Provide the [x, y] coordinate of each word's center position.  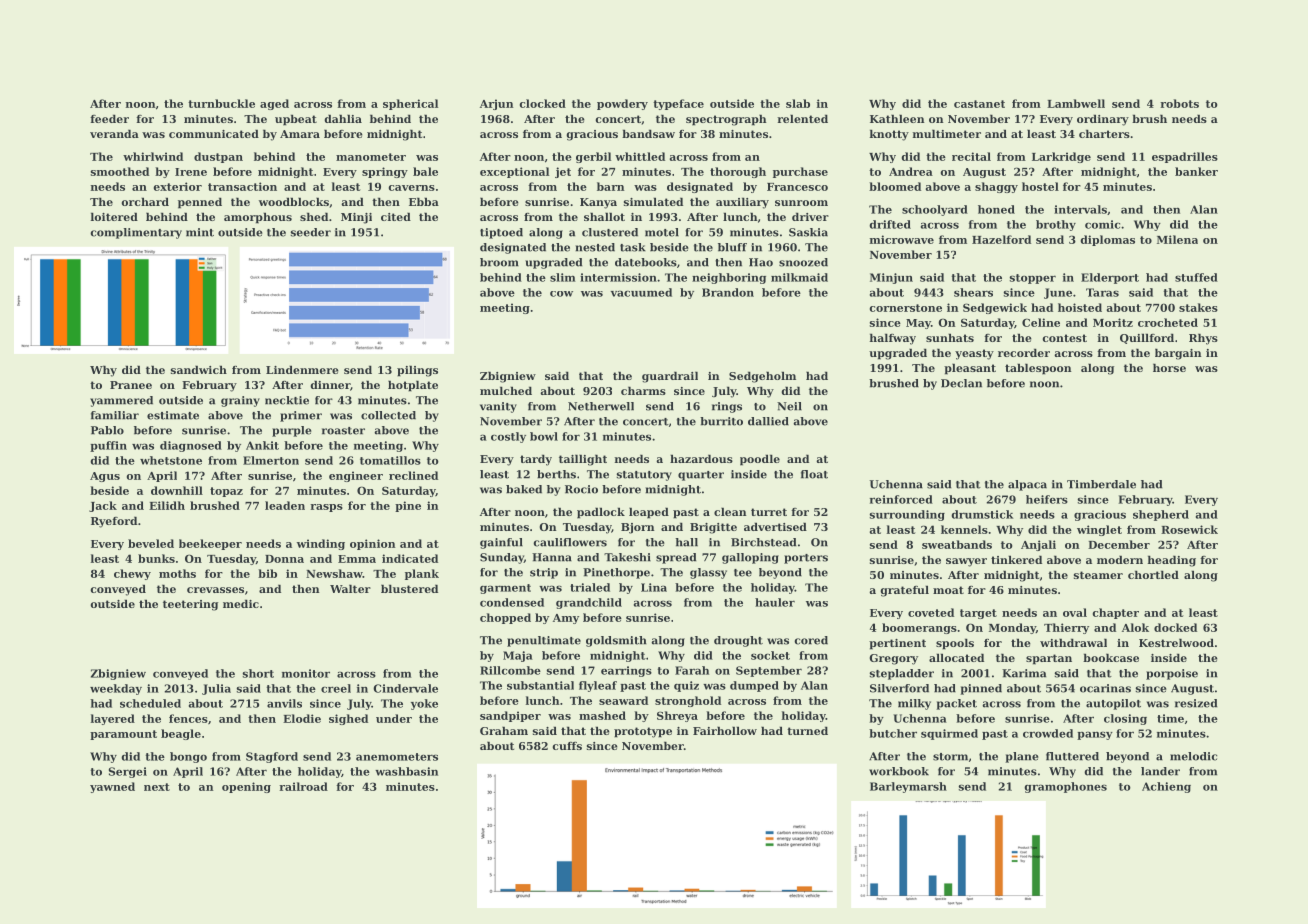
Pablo [107, 430]
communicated [214, 133]
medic [241, 603]
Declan [961, 383]
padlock [601, 513]
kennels [964, 529]
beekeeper [210, 544]
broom [499, 262]
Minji [356, 218]
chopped [505, 618]
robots [1179, 103]
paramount [123, 735]
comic [1102, 224]
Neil [789, 406]
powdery [622, 104]
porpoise [1172, 674]
